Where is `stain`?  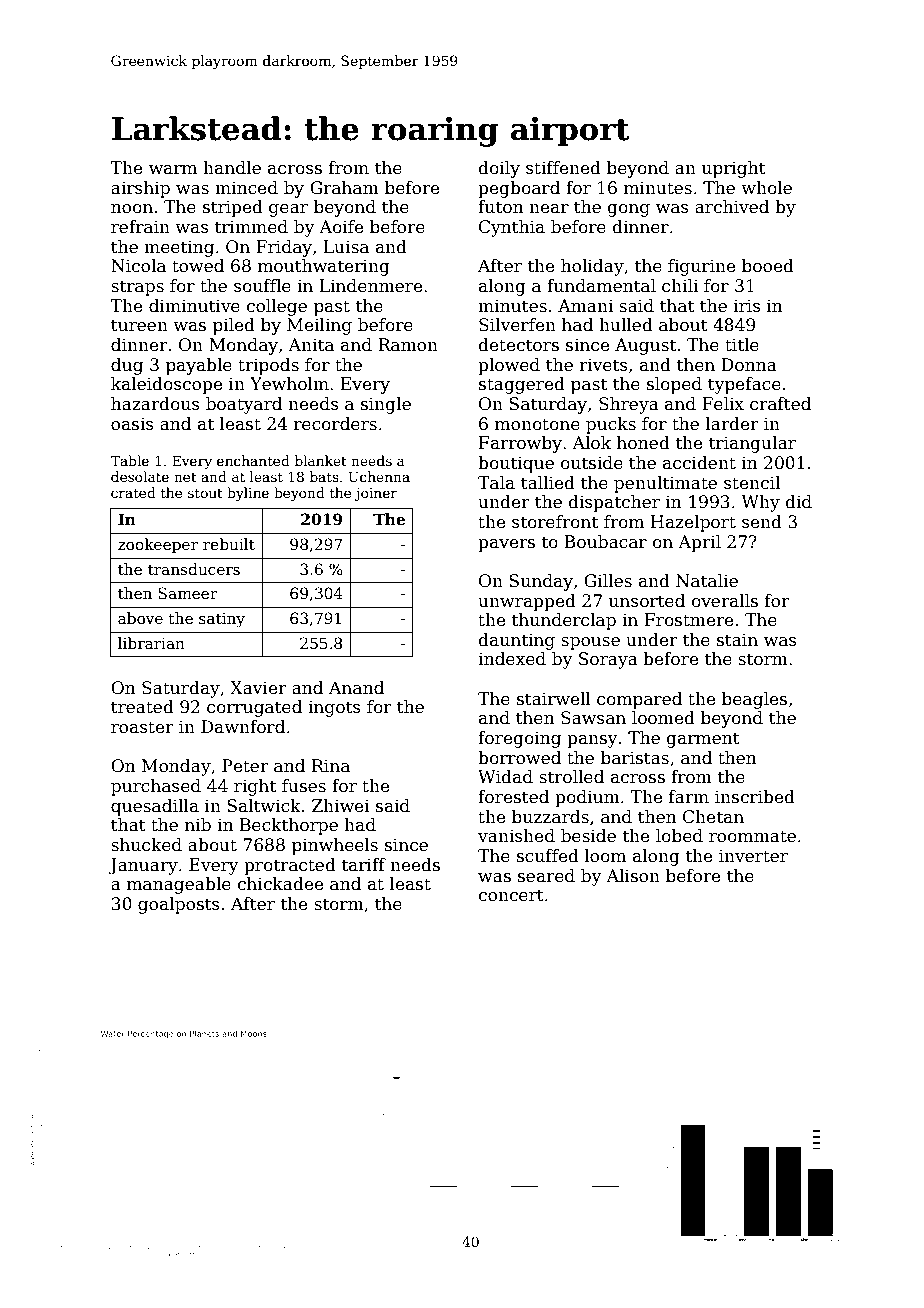 stain is located at coordinates (737, 640).
